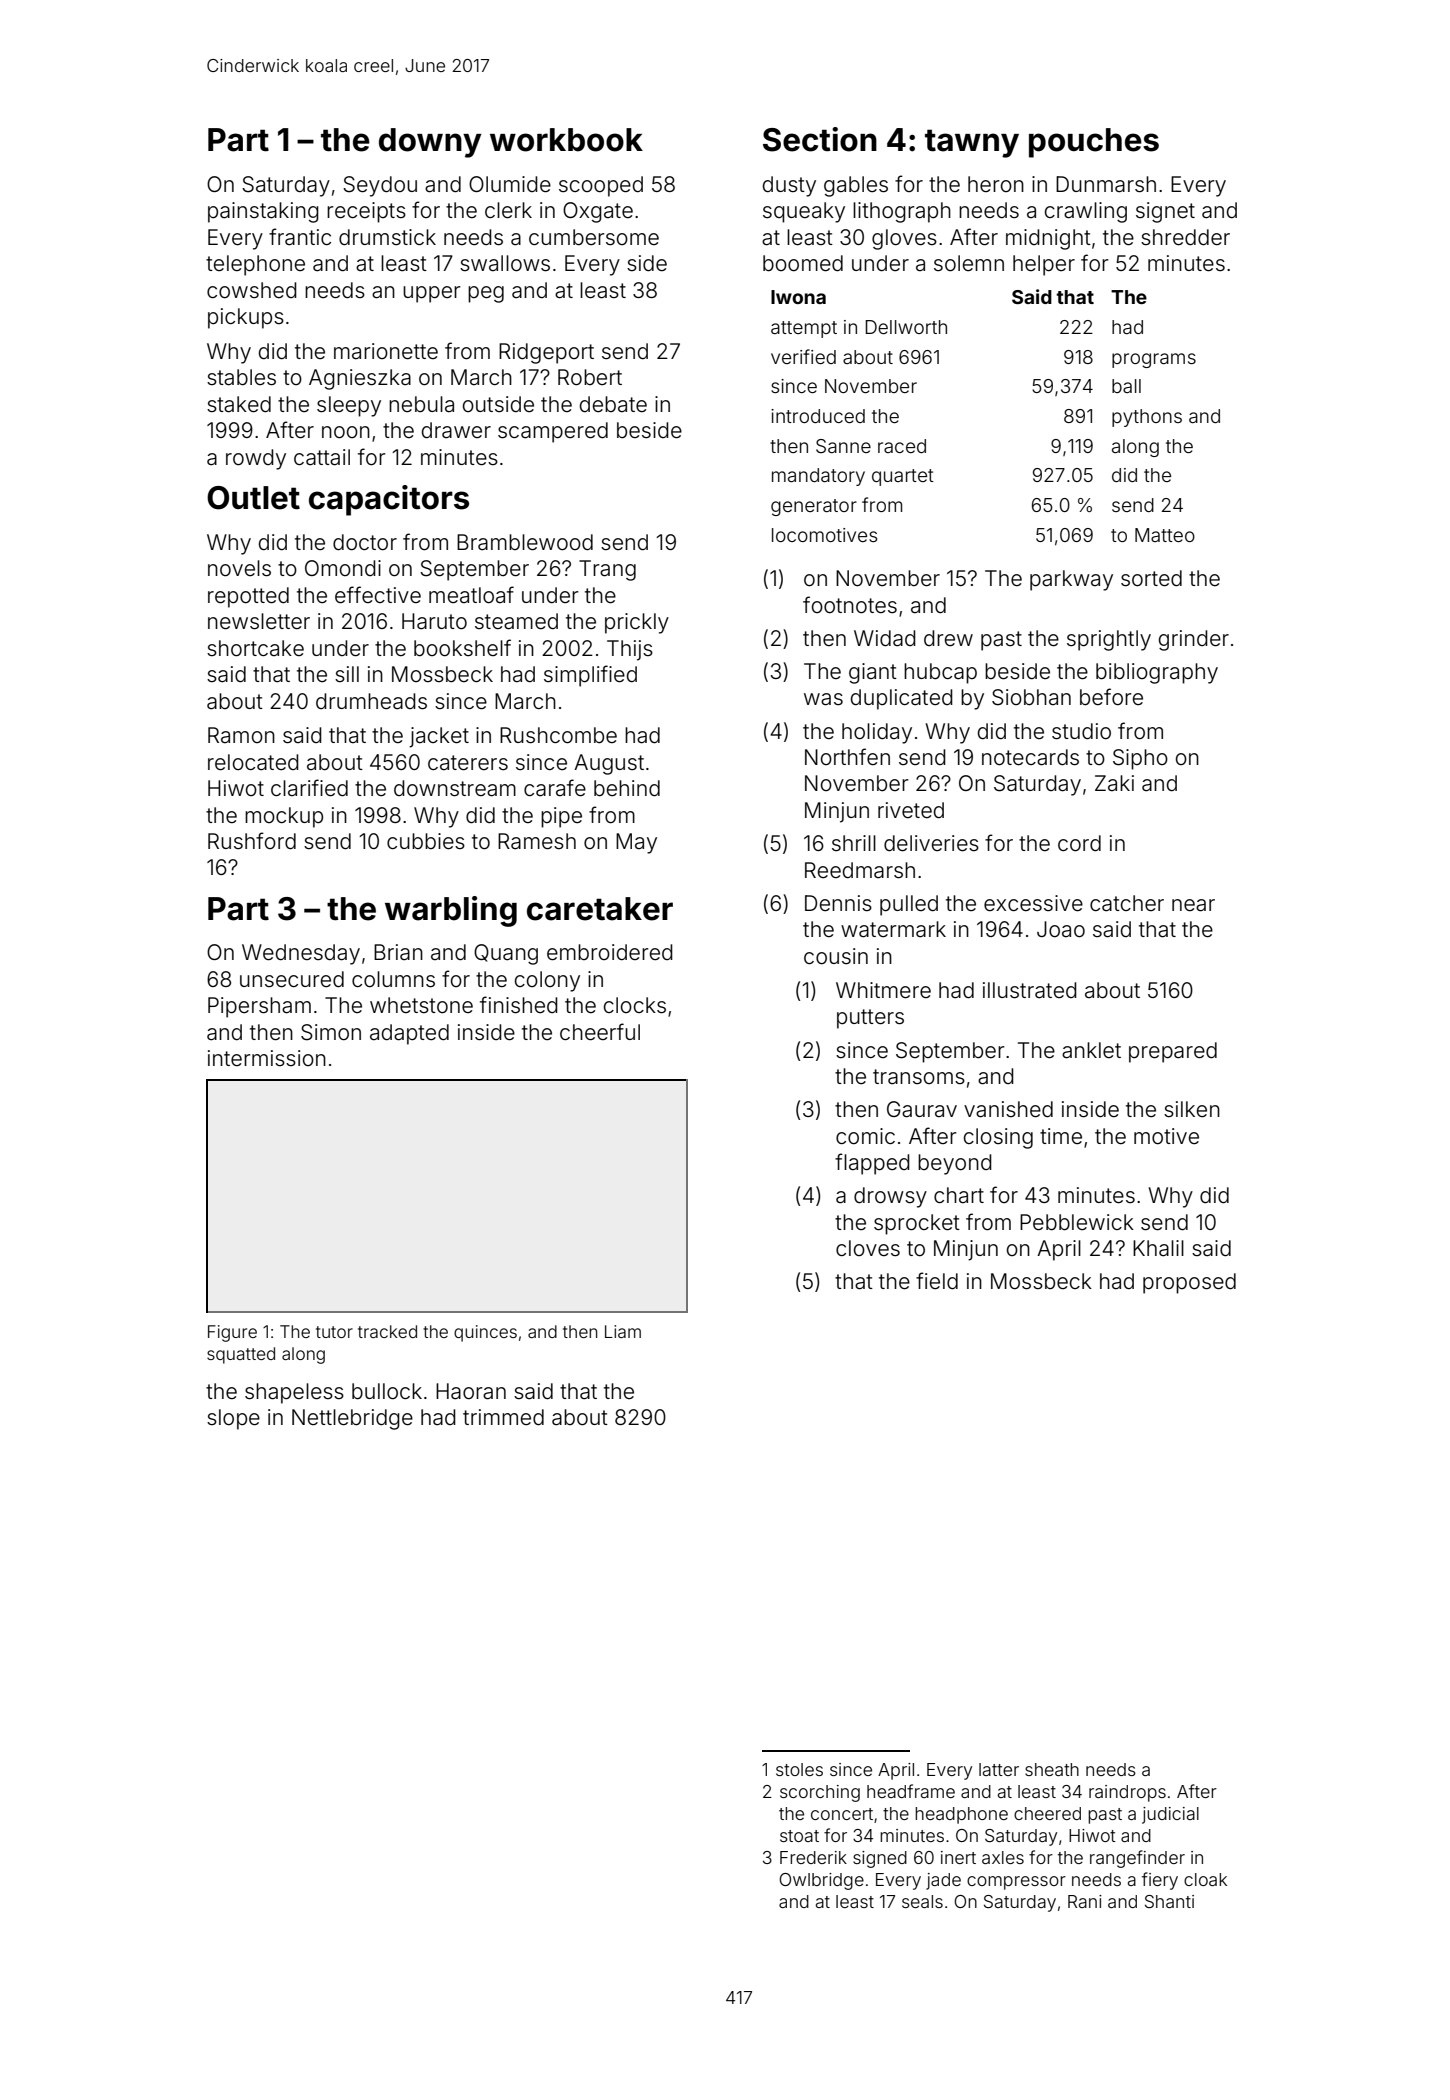 Image resolution: width=1450 pixels, height=2100 pixels. What do you see at coordinates (503, 1417) in the page?
I see `trimmed` at bounding box center [503, 1417].
